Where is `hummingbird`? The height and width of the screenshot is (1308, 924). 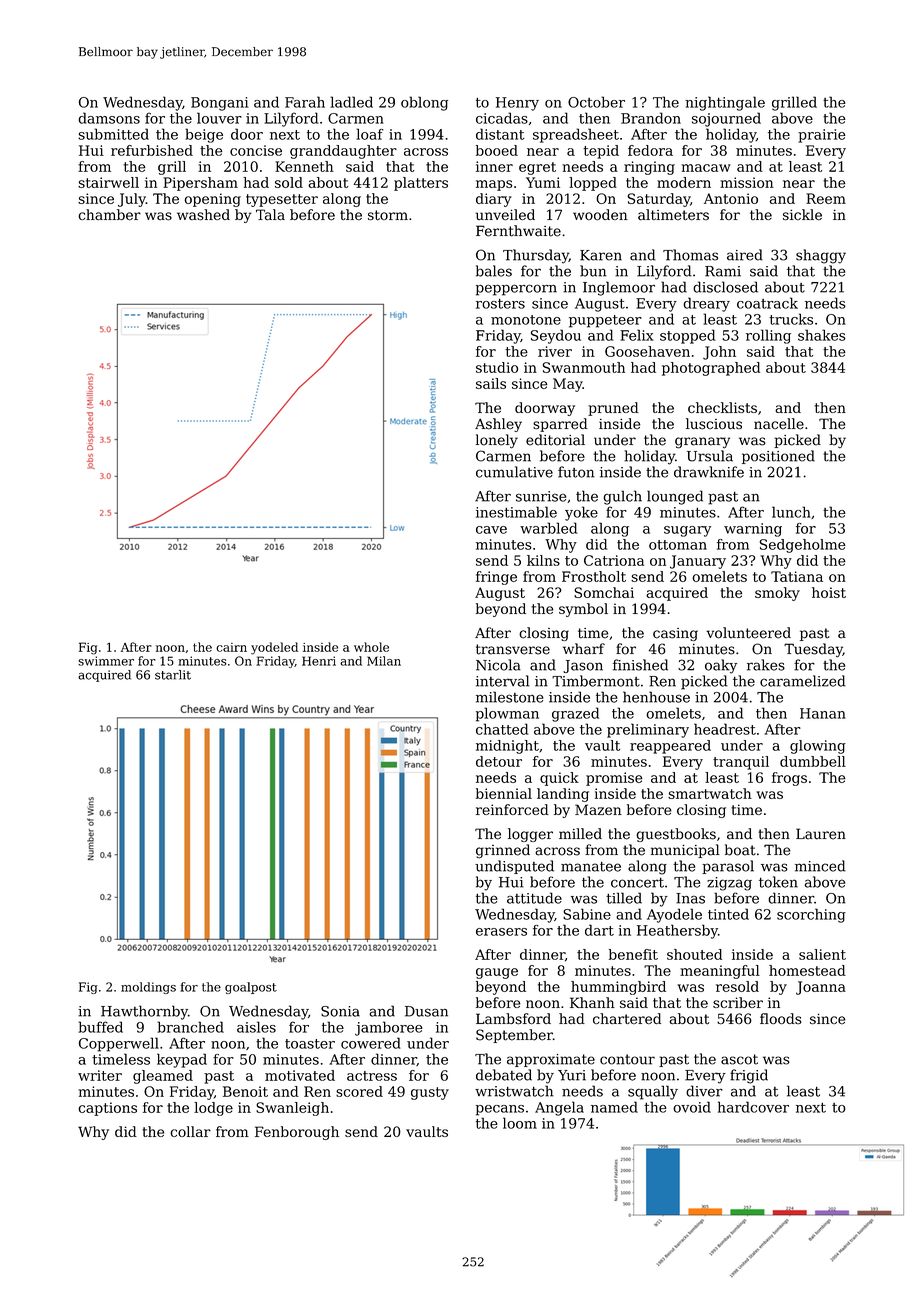 hummingbird is located at coordinates (618, 988).
